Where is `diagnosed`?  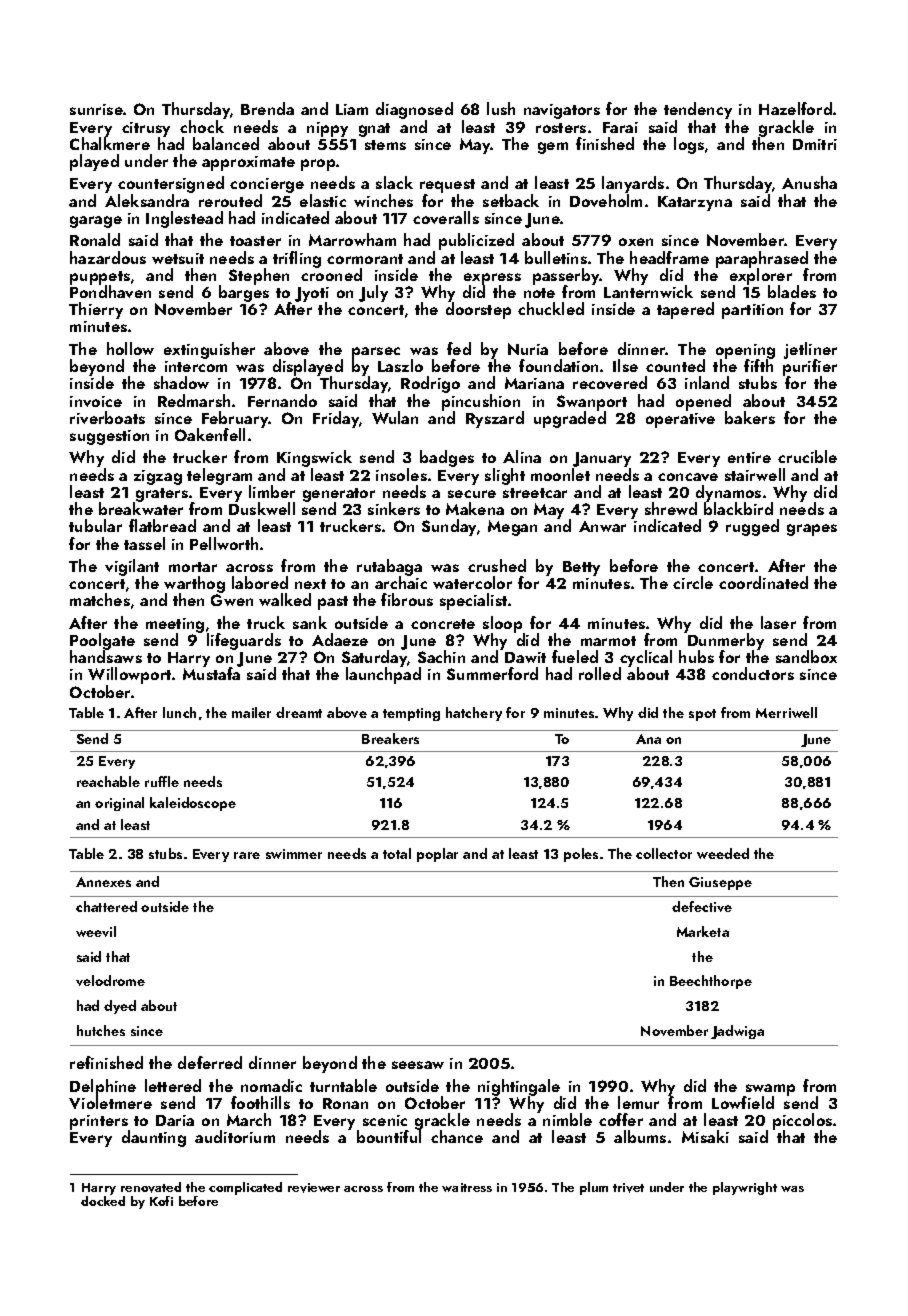
diagnosed is located at coordinates (414, 110).
